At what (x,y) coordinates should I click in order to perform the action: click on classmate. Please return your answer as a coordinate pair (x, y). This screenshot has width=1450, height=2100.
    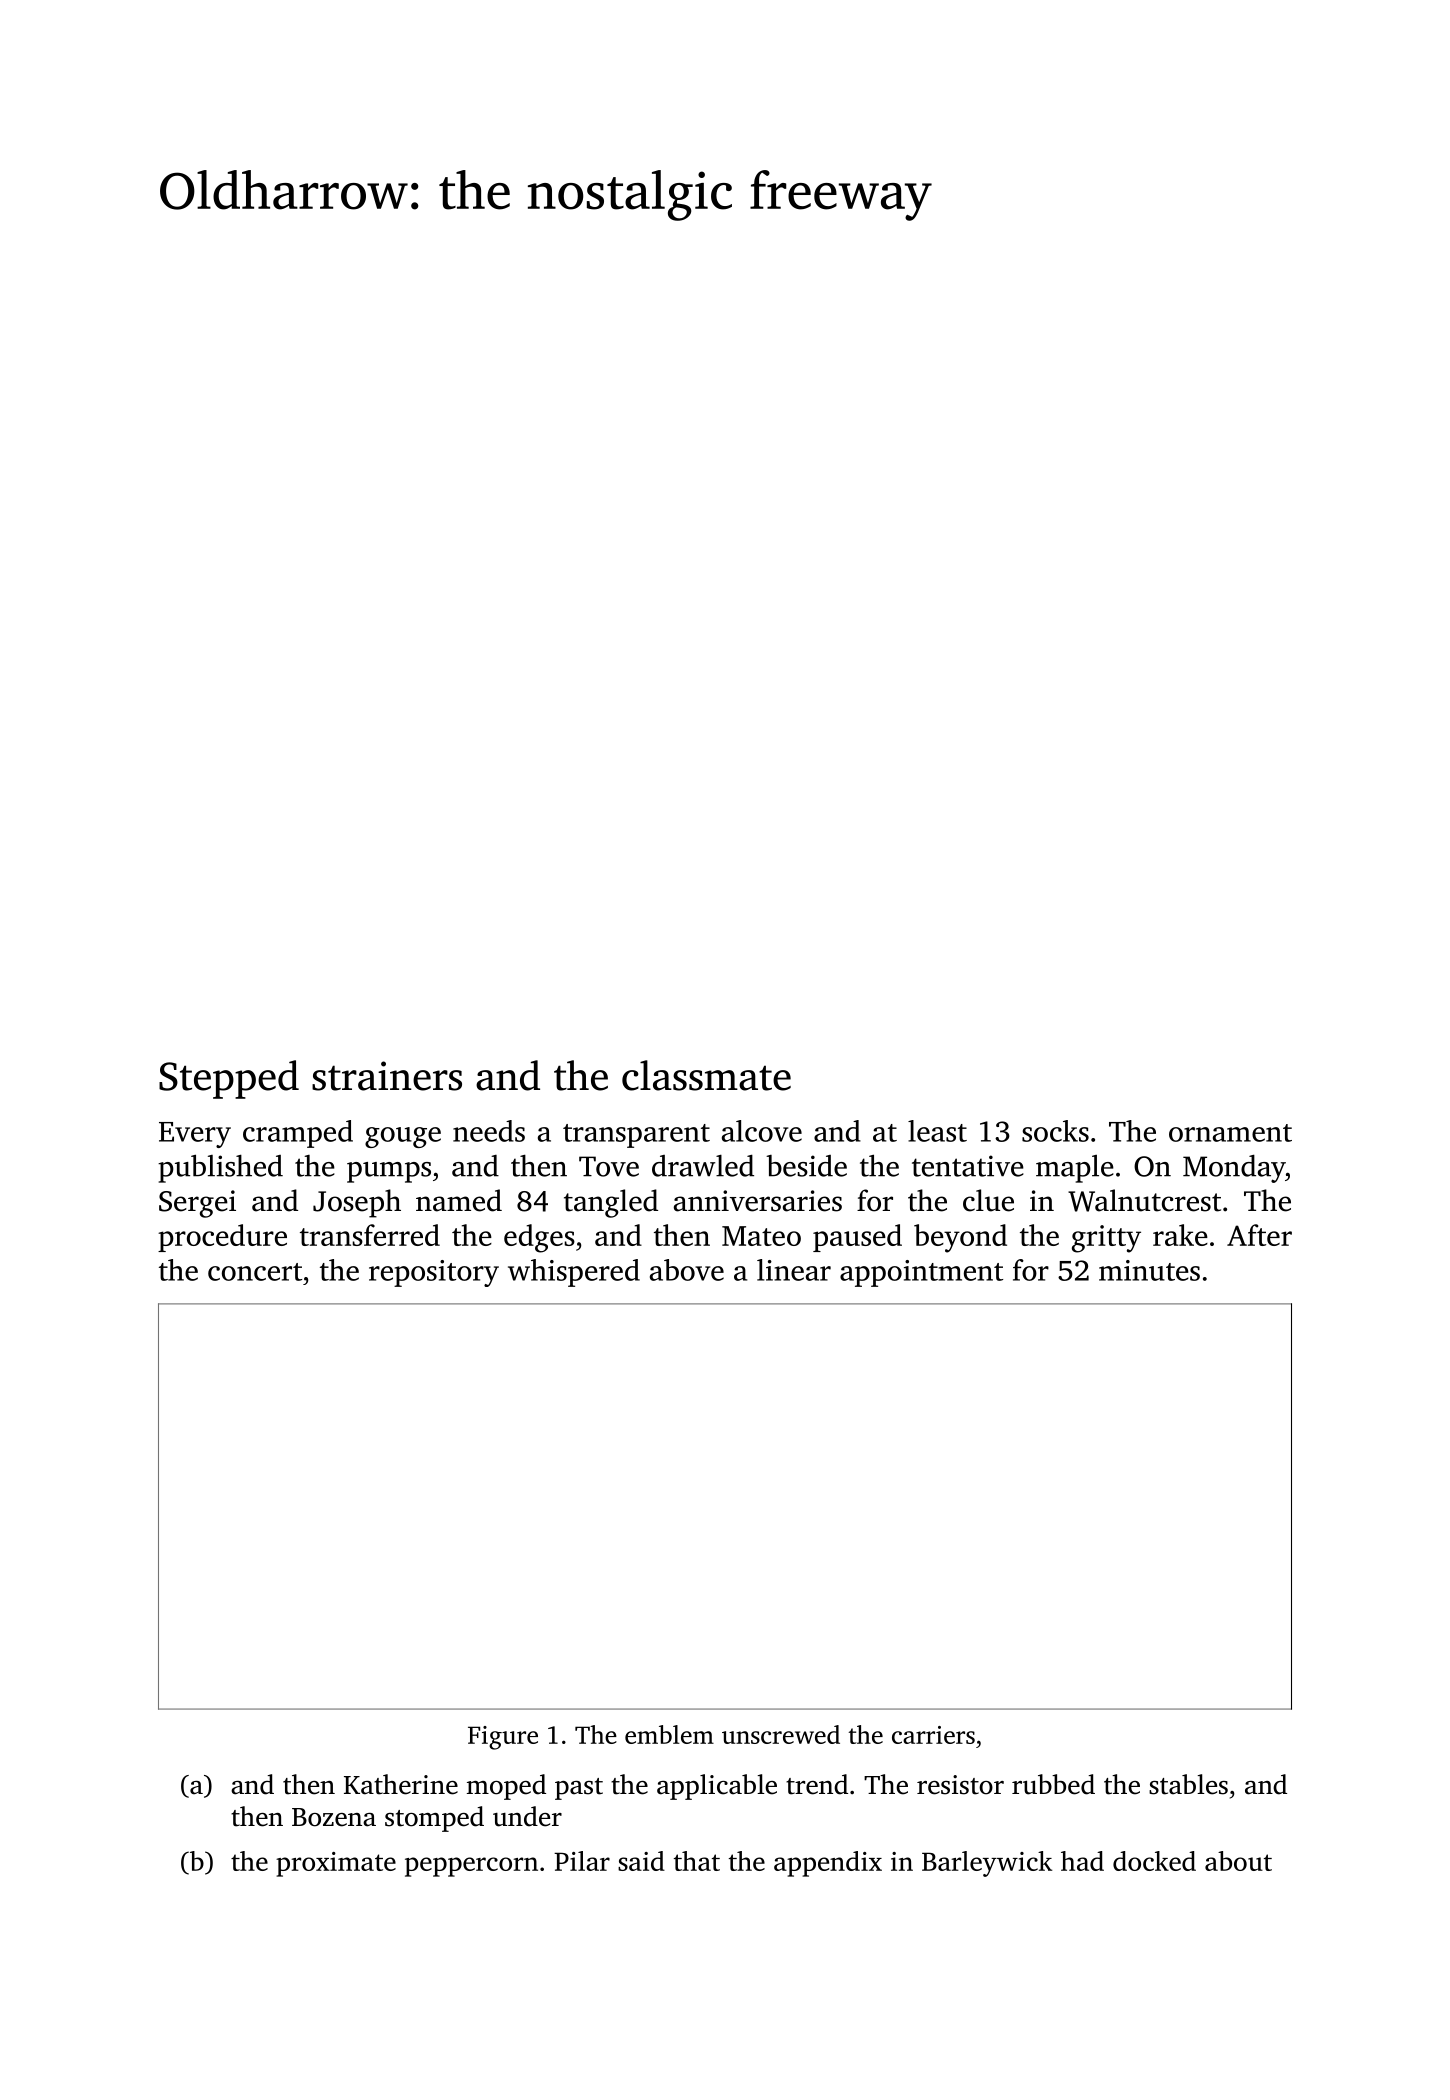
    Looking at the image, I should click on (706, 1075).
